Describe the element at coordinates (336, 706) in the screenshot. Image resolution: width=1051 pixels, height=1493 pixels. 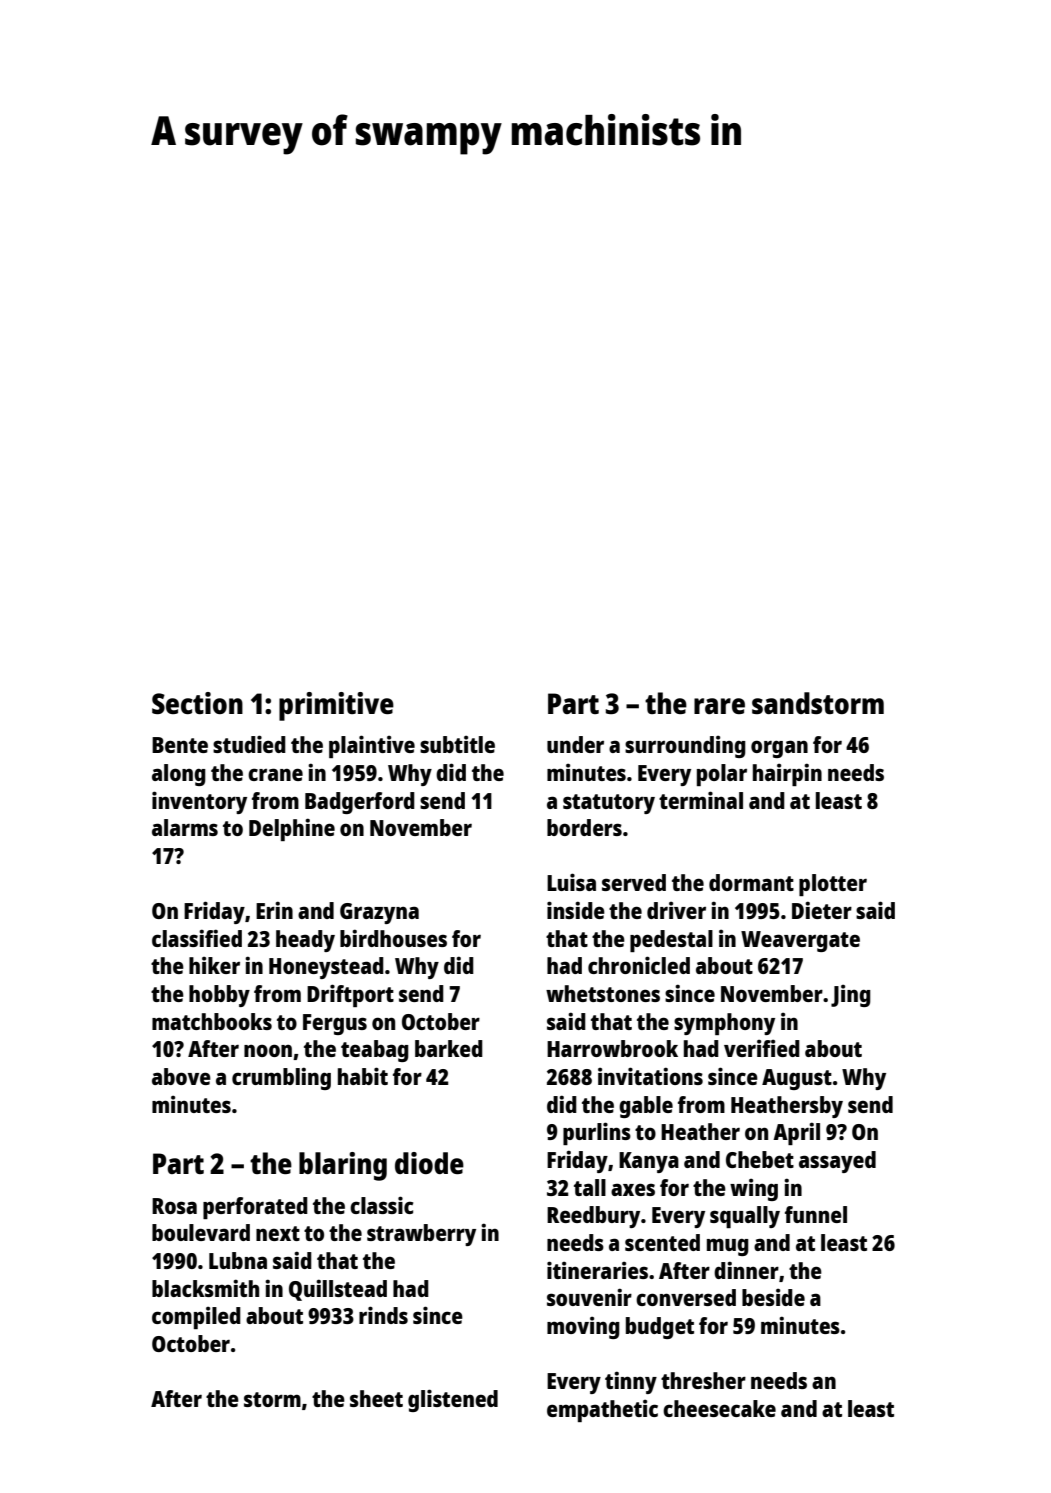
I see `primitive` at that location.
